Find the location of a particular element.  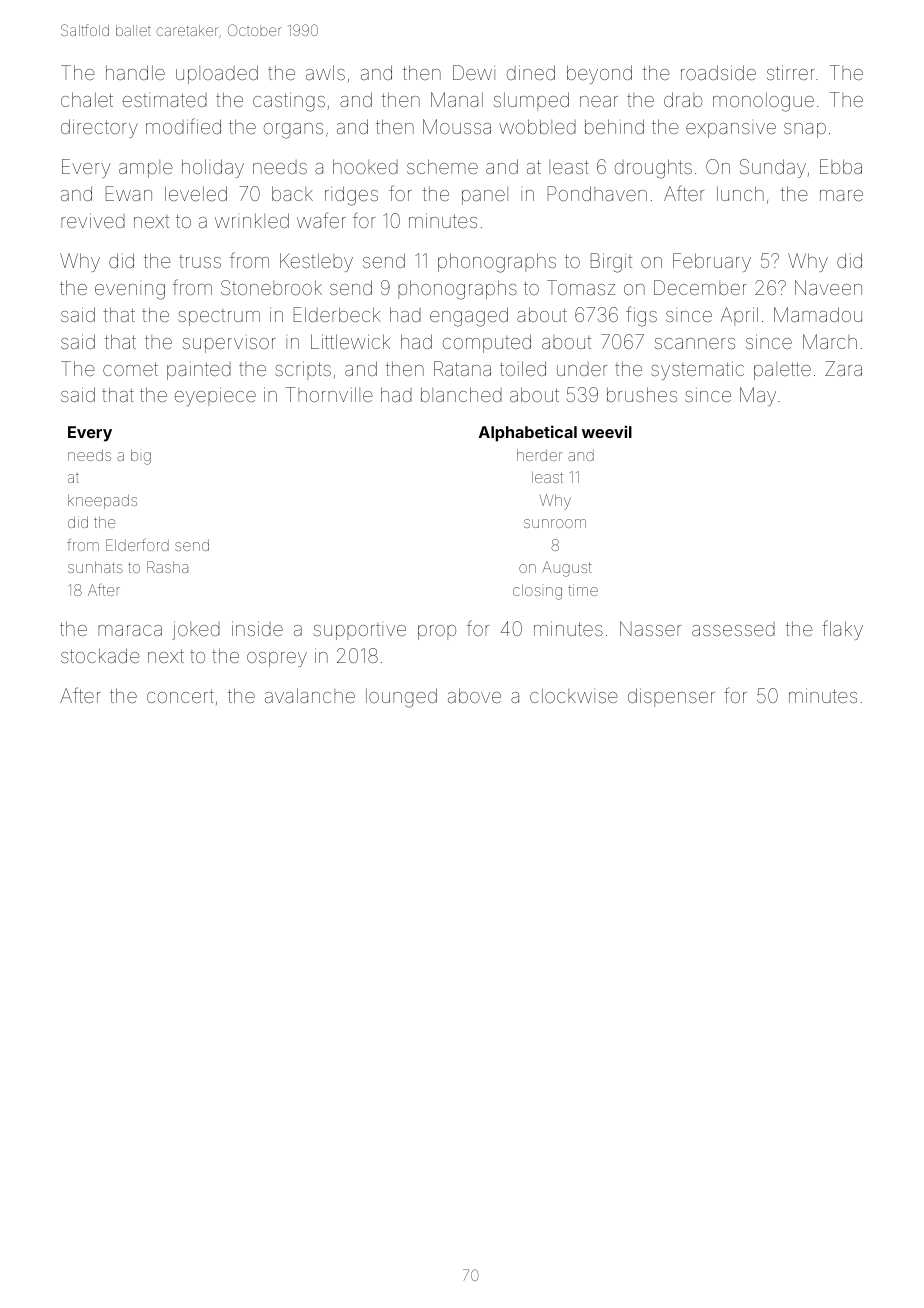

Elderbeck is located at coordinates (337, 314).
